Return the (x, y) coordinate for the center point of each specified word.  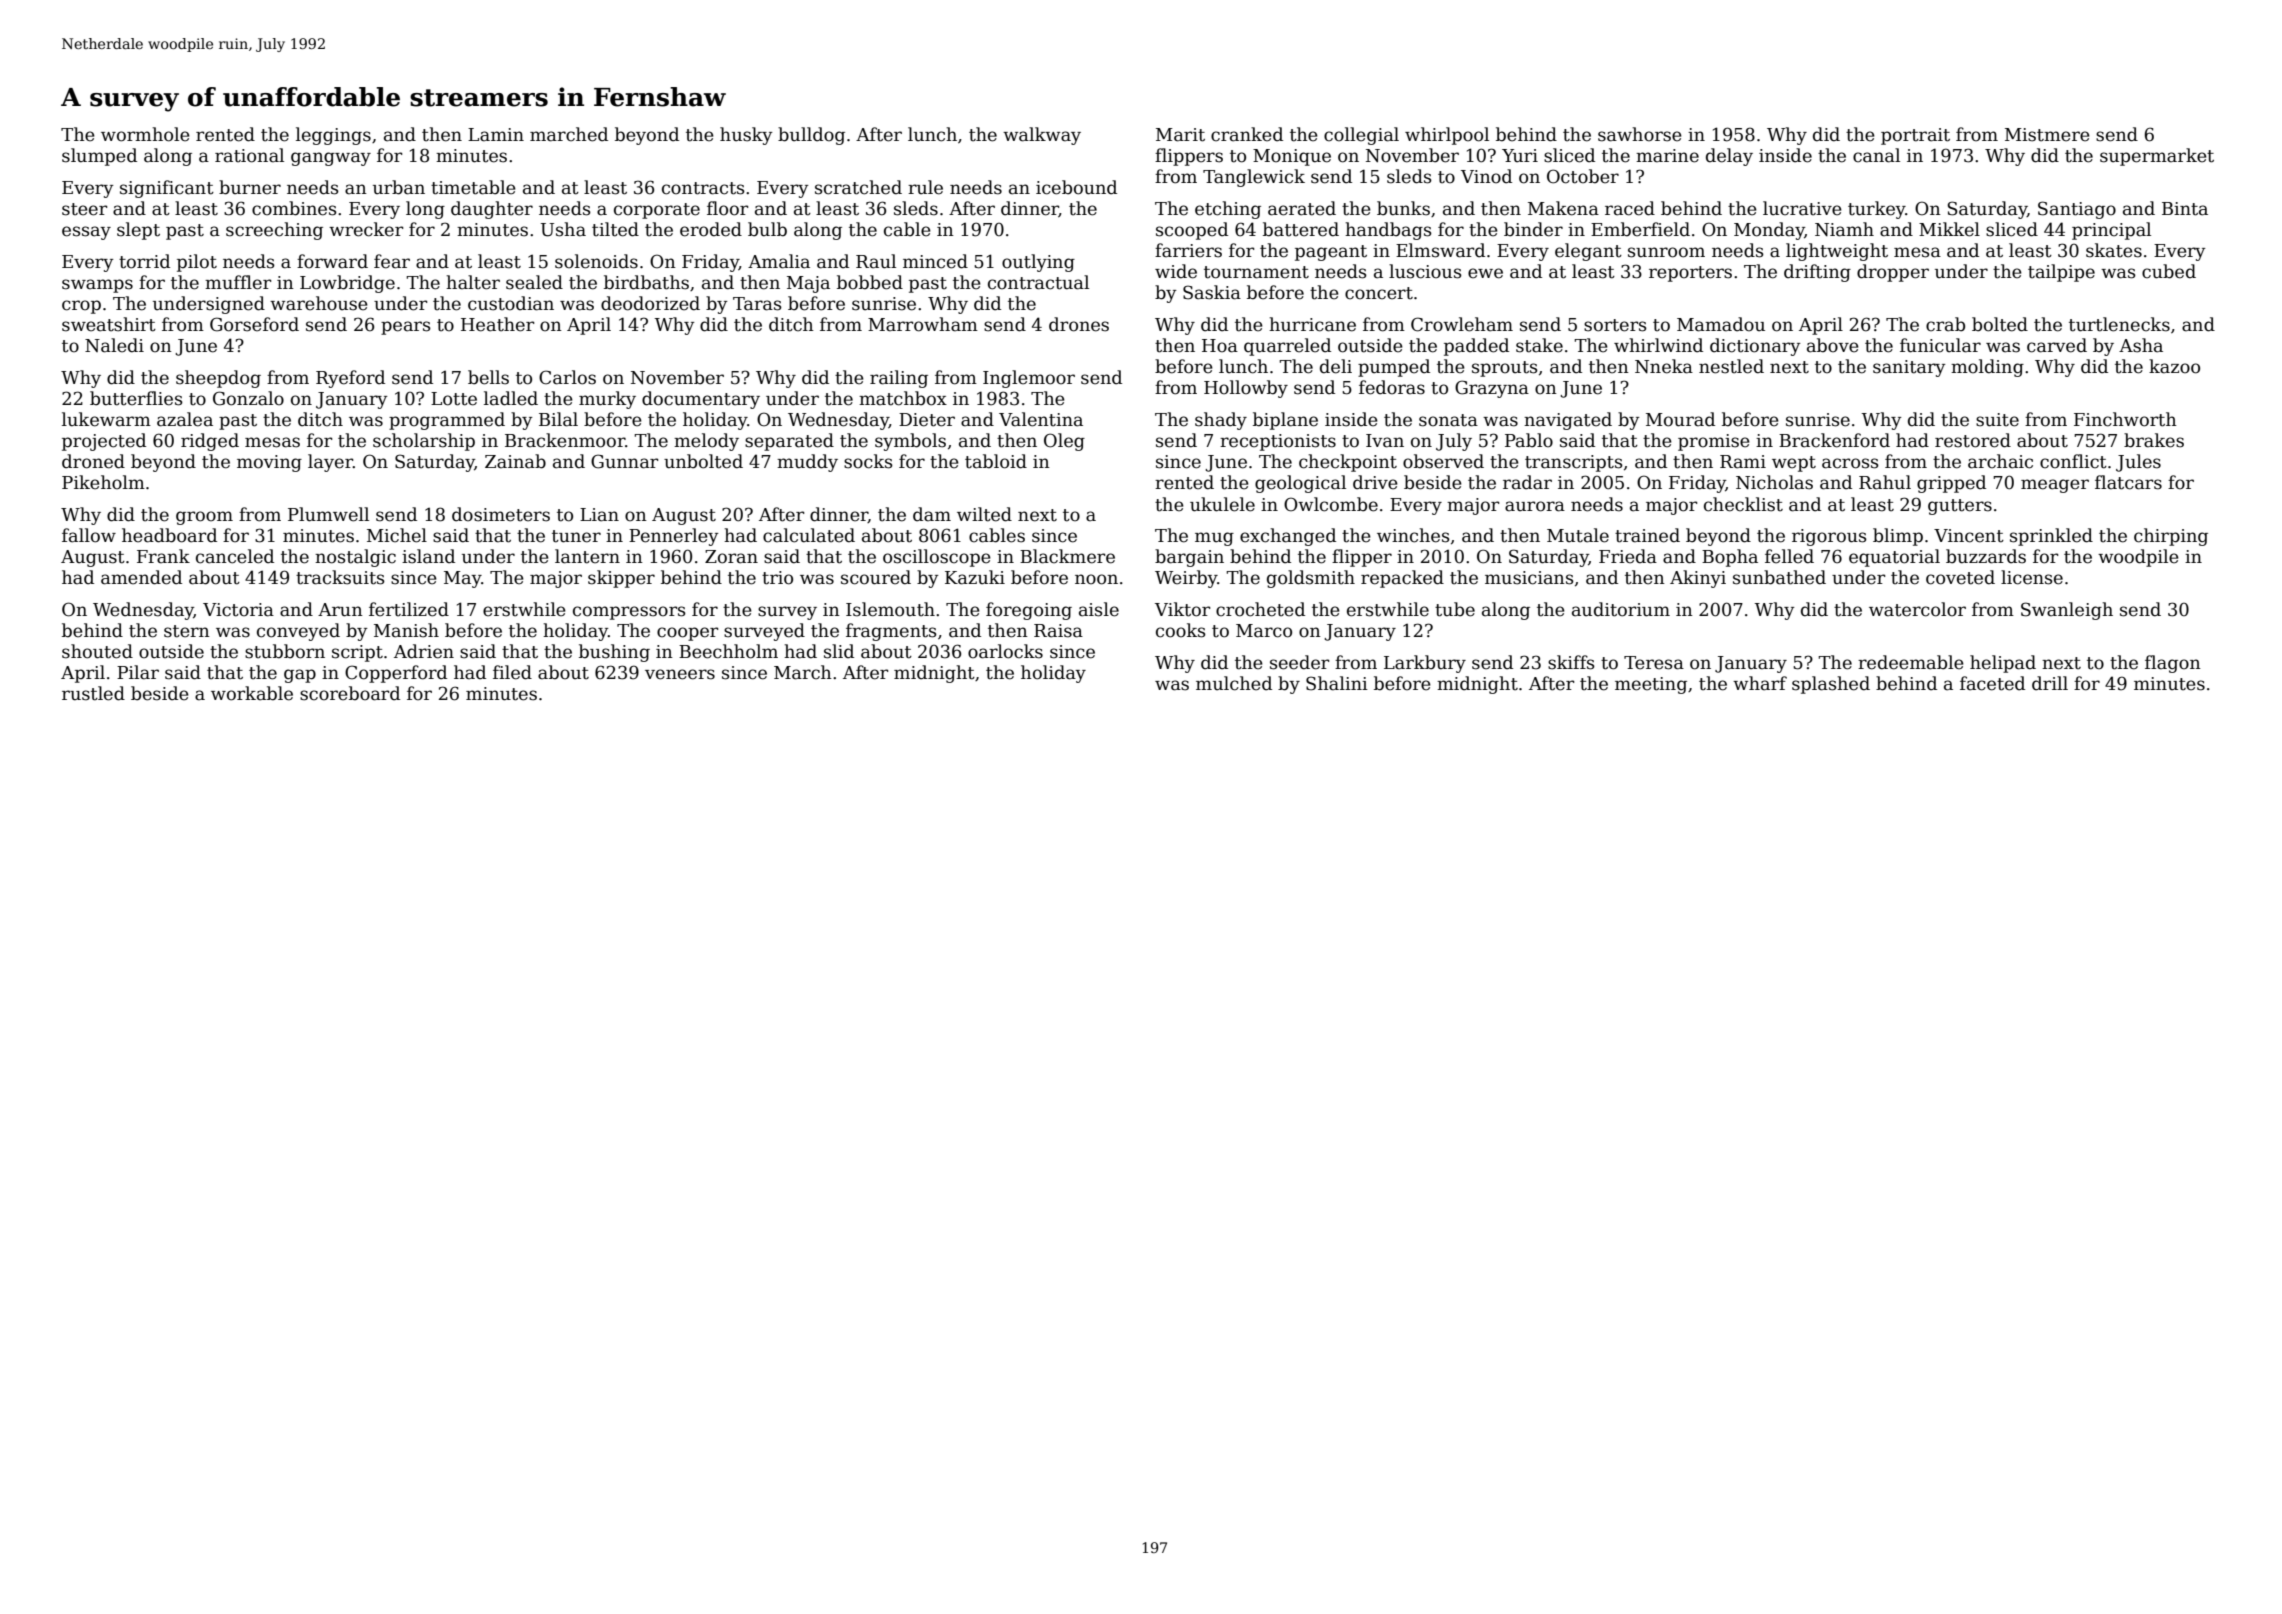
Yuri (1520, 156)
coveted (1960, 577)
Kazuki (975, 577)
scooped (1192, 231)
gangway (331, 159)
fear (392, 261)
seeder (1299, 662)
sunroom (1666, 252)
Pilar (138, 672)
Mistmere (2047, 135)
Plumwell (328, 514)
